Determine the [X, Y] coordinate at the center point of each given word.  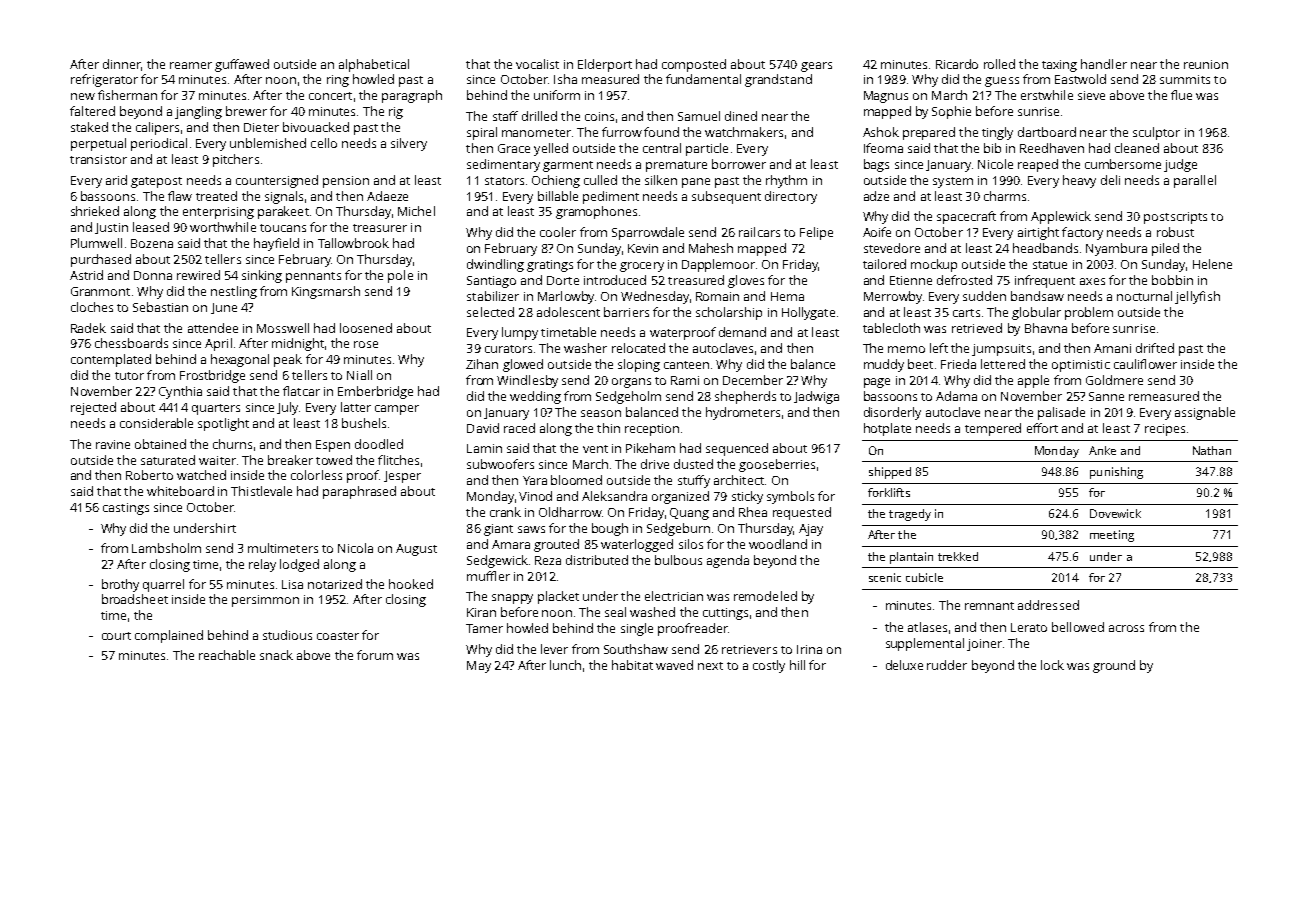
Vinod [535, 496]
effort [1042, 428]
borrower [739, 164]
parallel [1195, 181]
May [479, 667]
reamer [191, 65]
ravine [113, 444]
